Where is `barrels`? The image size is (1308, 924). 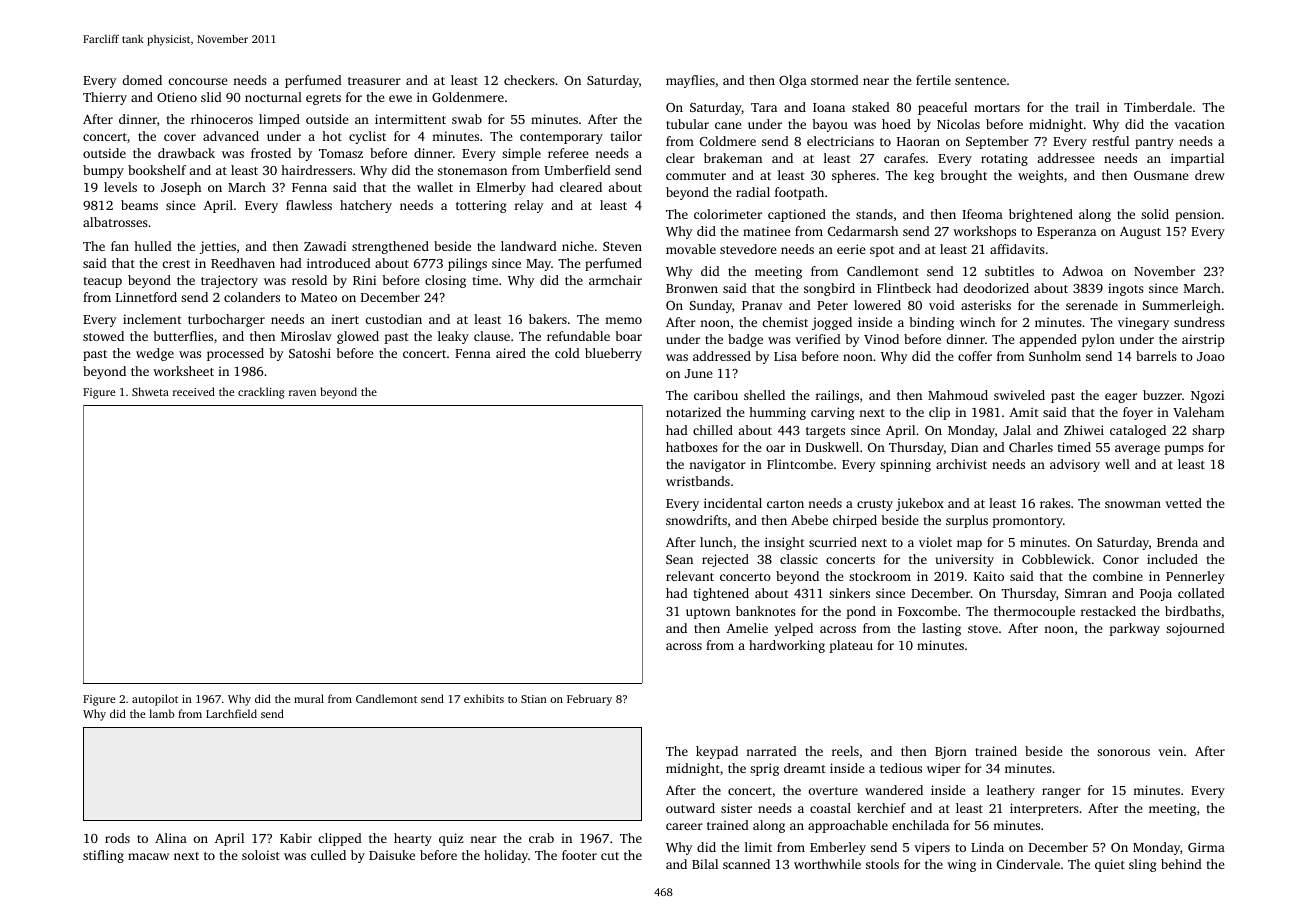 barrels is located at coordinates (1156, 356).
